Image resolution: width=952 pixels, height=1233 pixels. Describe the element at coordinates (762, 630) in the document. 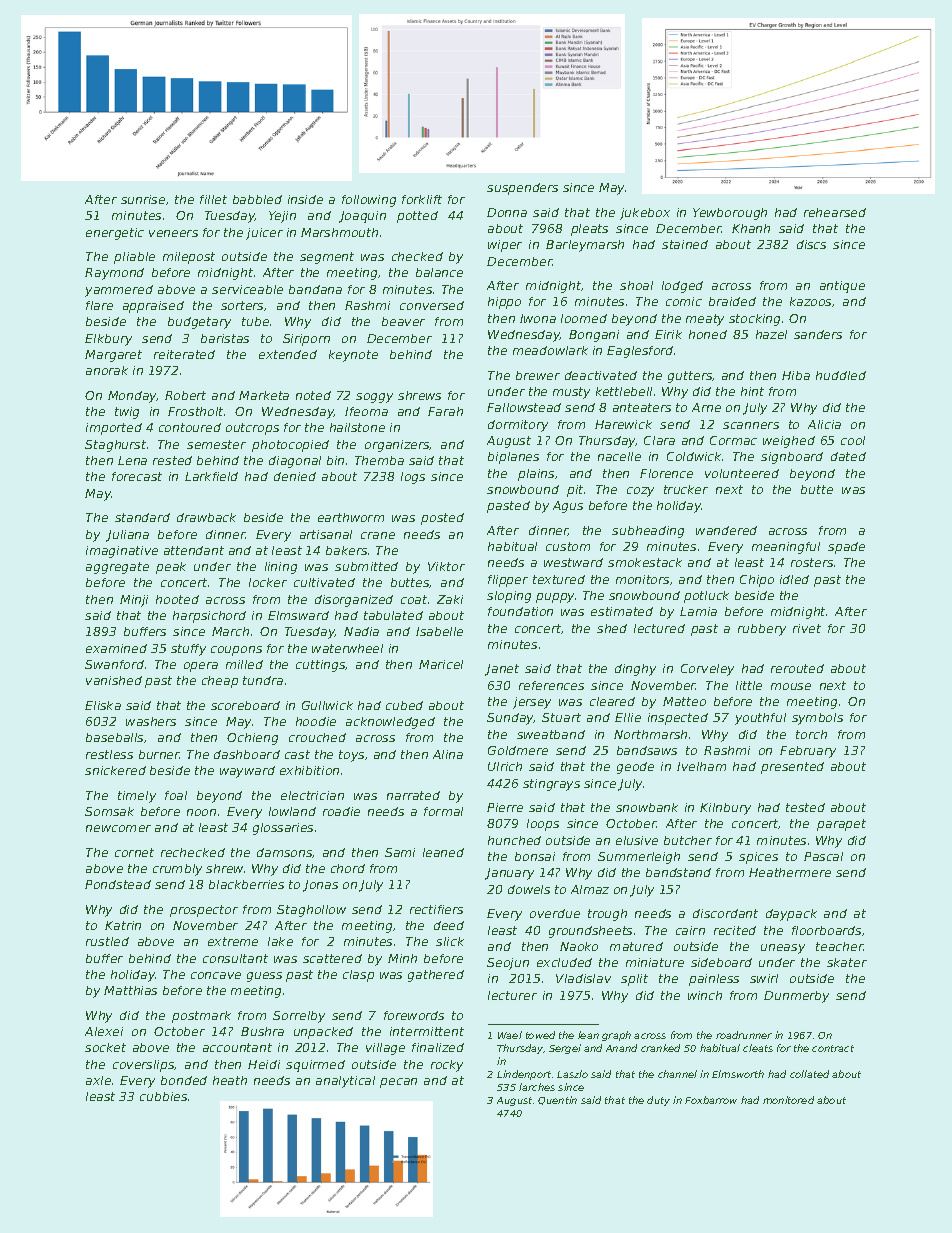

I see `rubbery` at that location.
